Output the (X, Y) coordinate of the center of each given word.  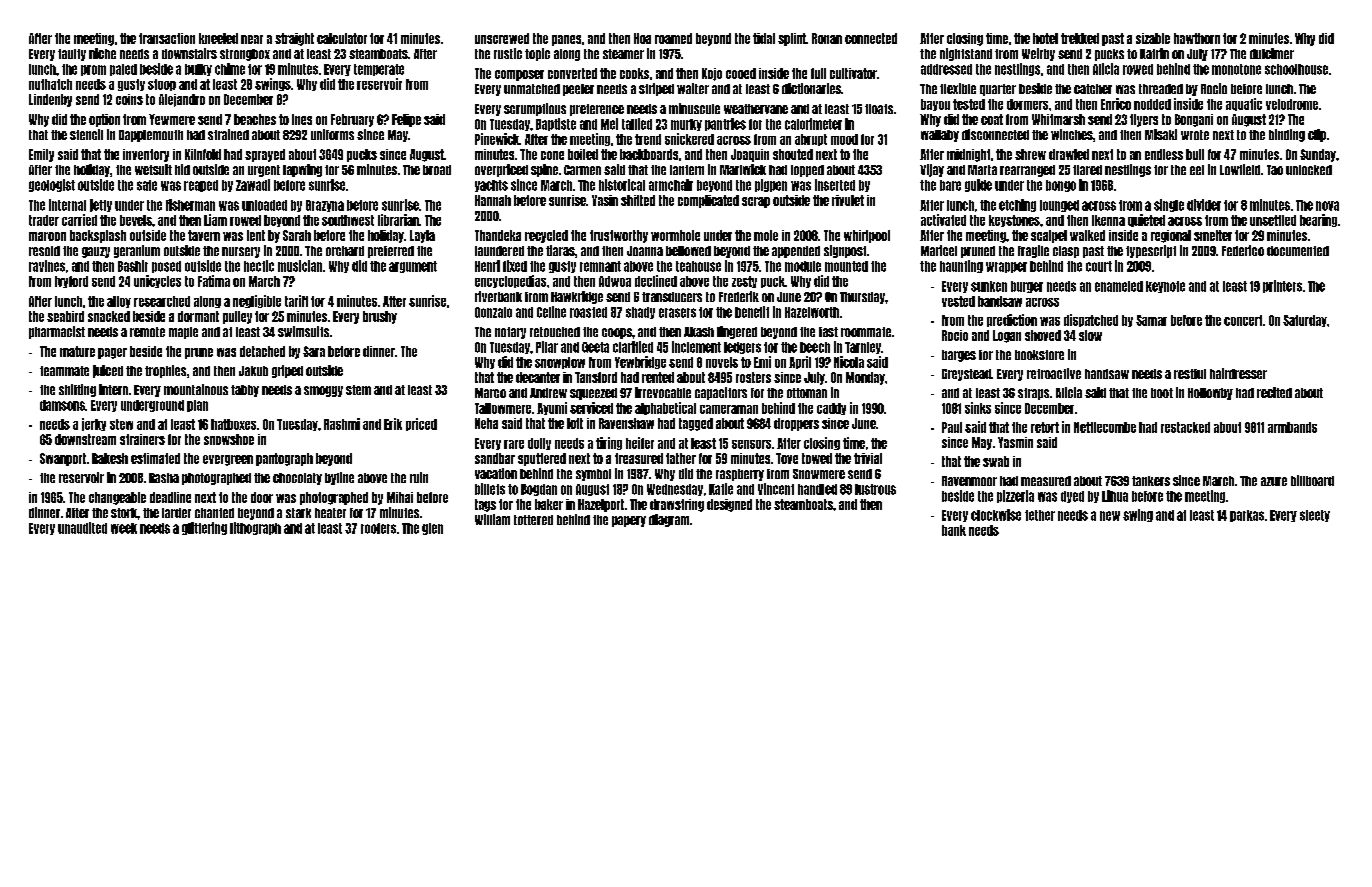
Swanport (63, 459)
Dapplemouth (151, 136)
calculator (342, 38)
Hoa (642, 38)
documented (1298, 251)
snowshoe (229, 439)
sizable (1153, 38)
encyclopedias (510, 281)
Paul (952, 427)
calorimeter (813, 124)
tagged (696, 424)
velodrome (1292, 104)
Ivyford (71, 282)
